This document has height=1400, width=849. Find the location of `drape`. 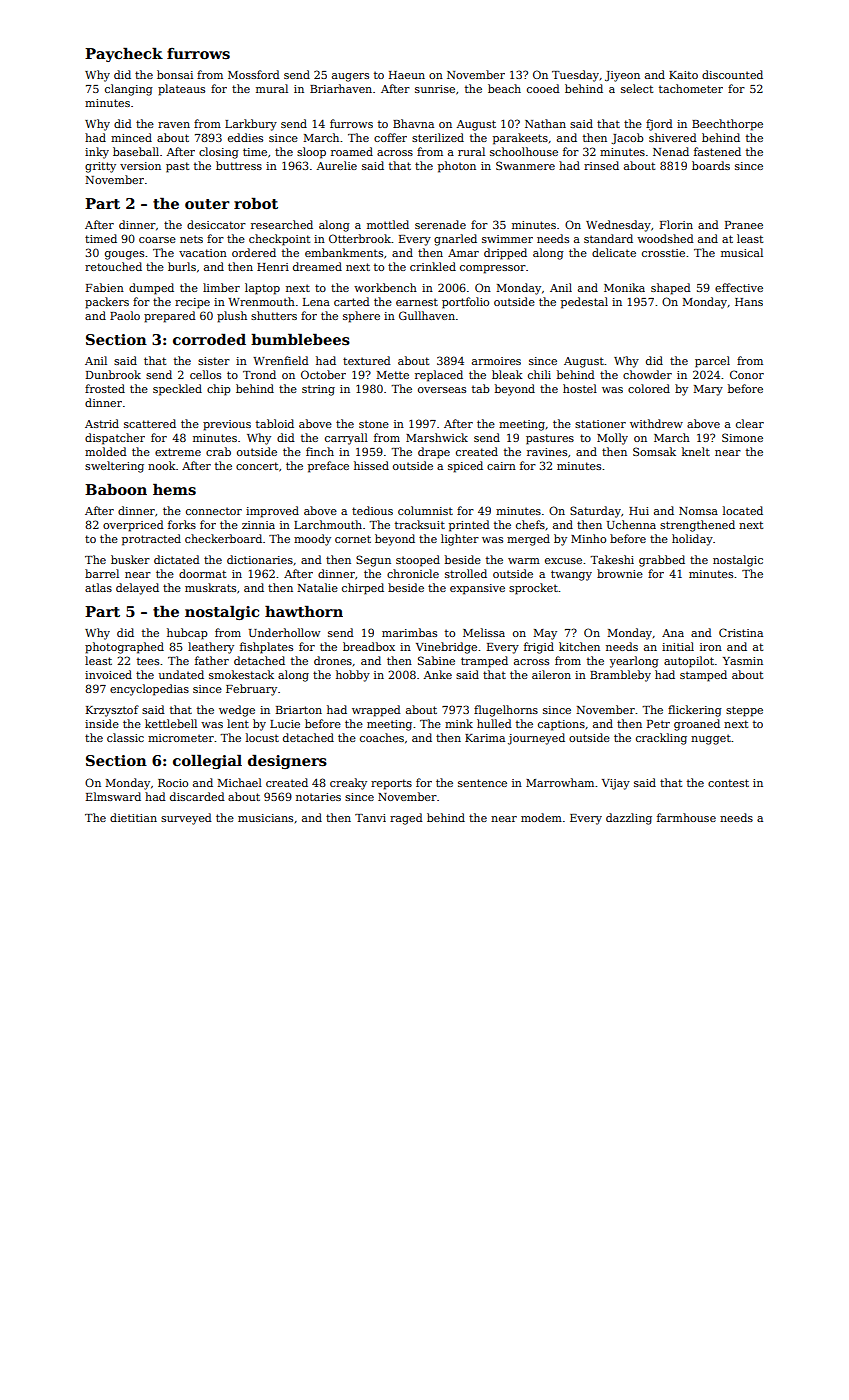

drape is located at coordinates (434, 453).
